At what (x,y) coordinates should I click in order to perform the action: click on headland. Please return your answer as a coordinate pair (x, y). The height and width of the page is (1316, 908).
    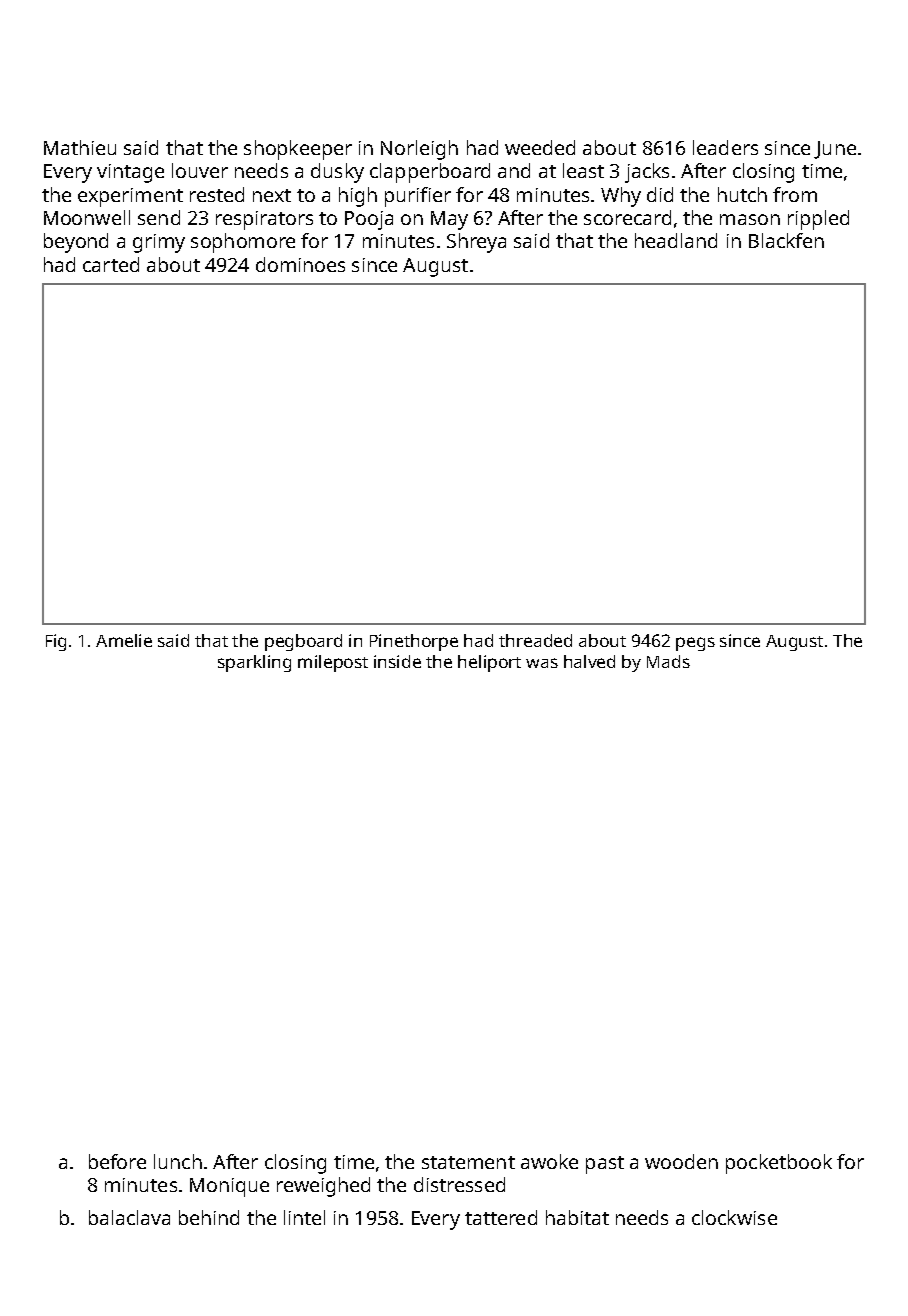
    Looking at the image, I should click on (676, 240).
